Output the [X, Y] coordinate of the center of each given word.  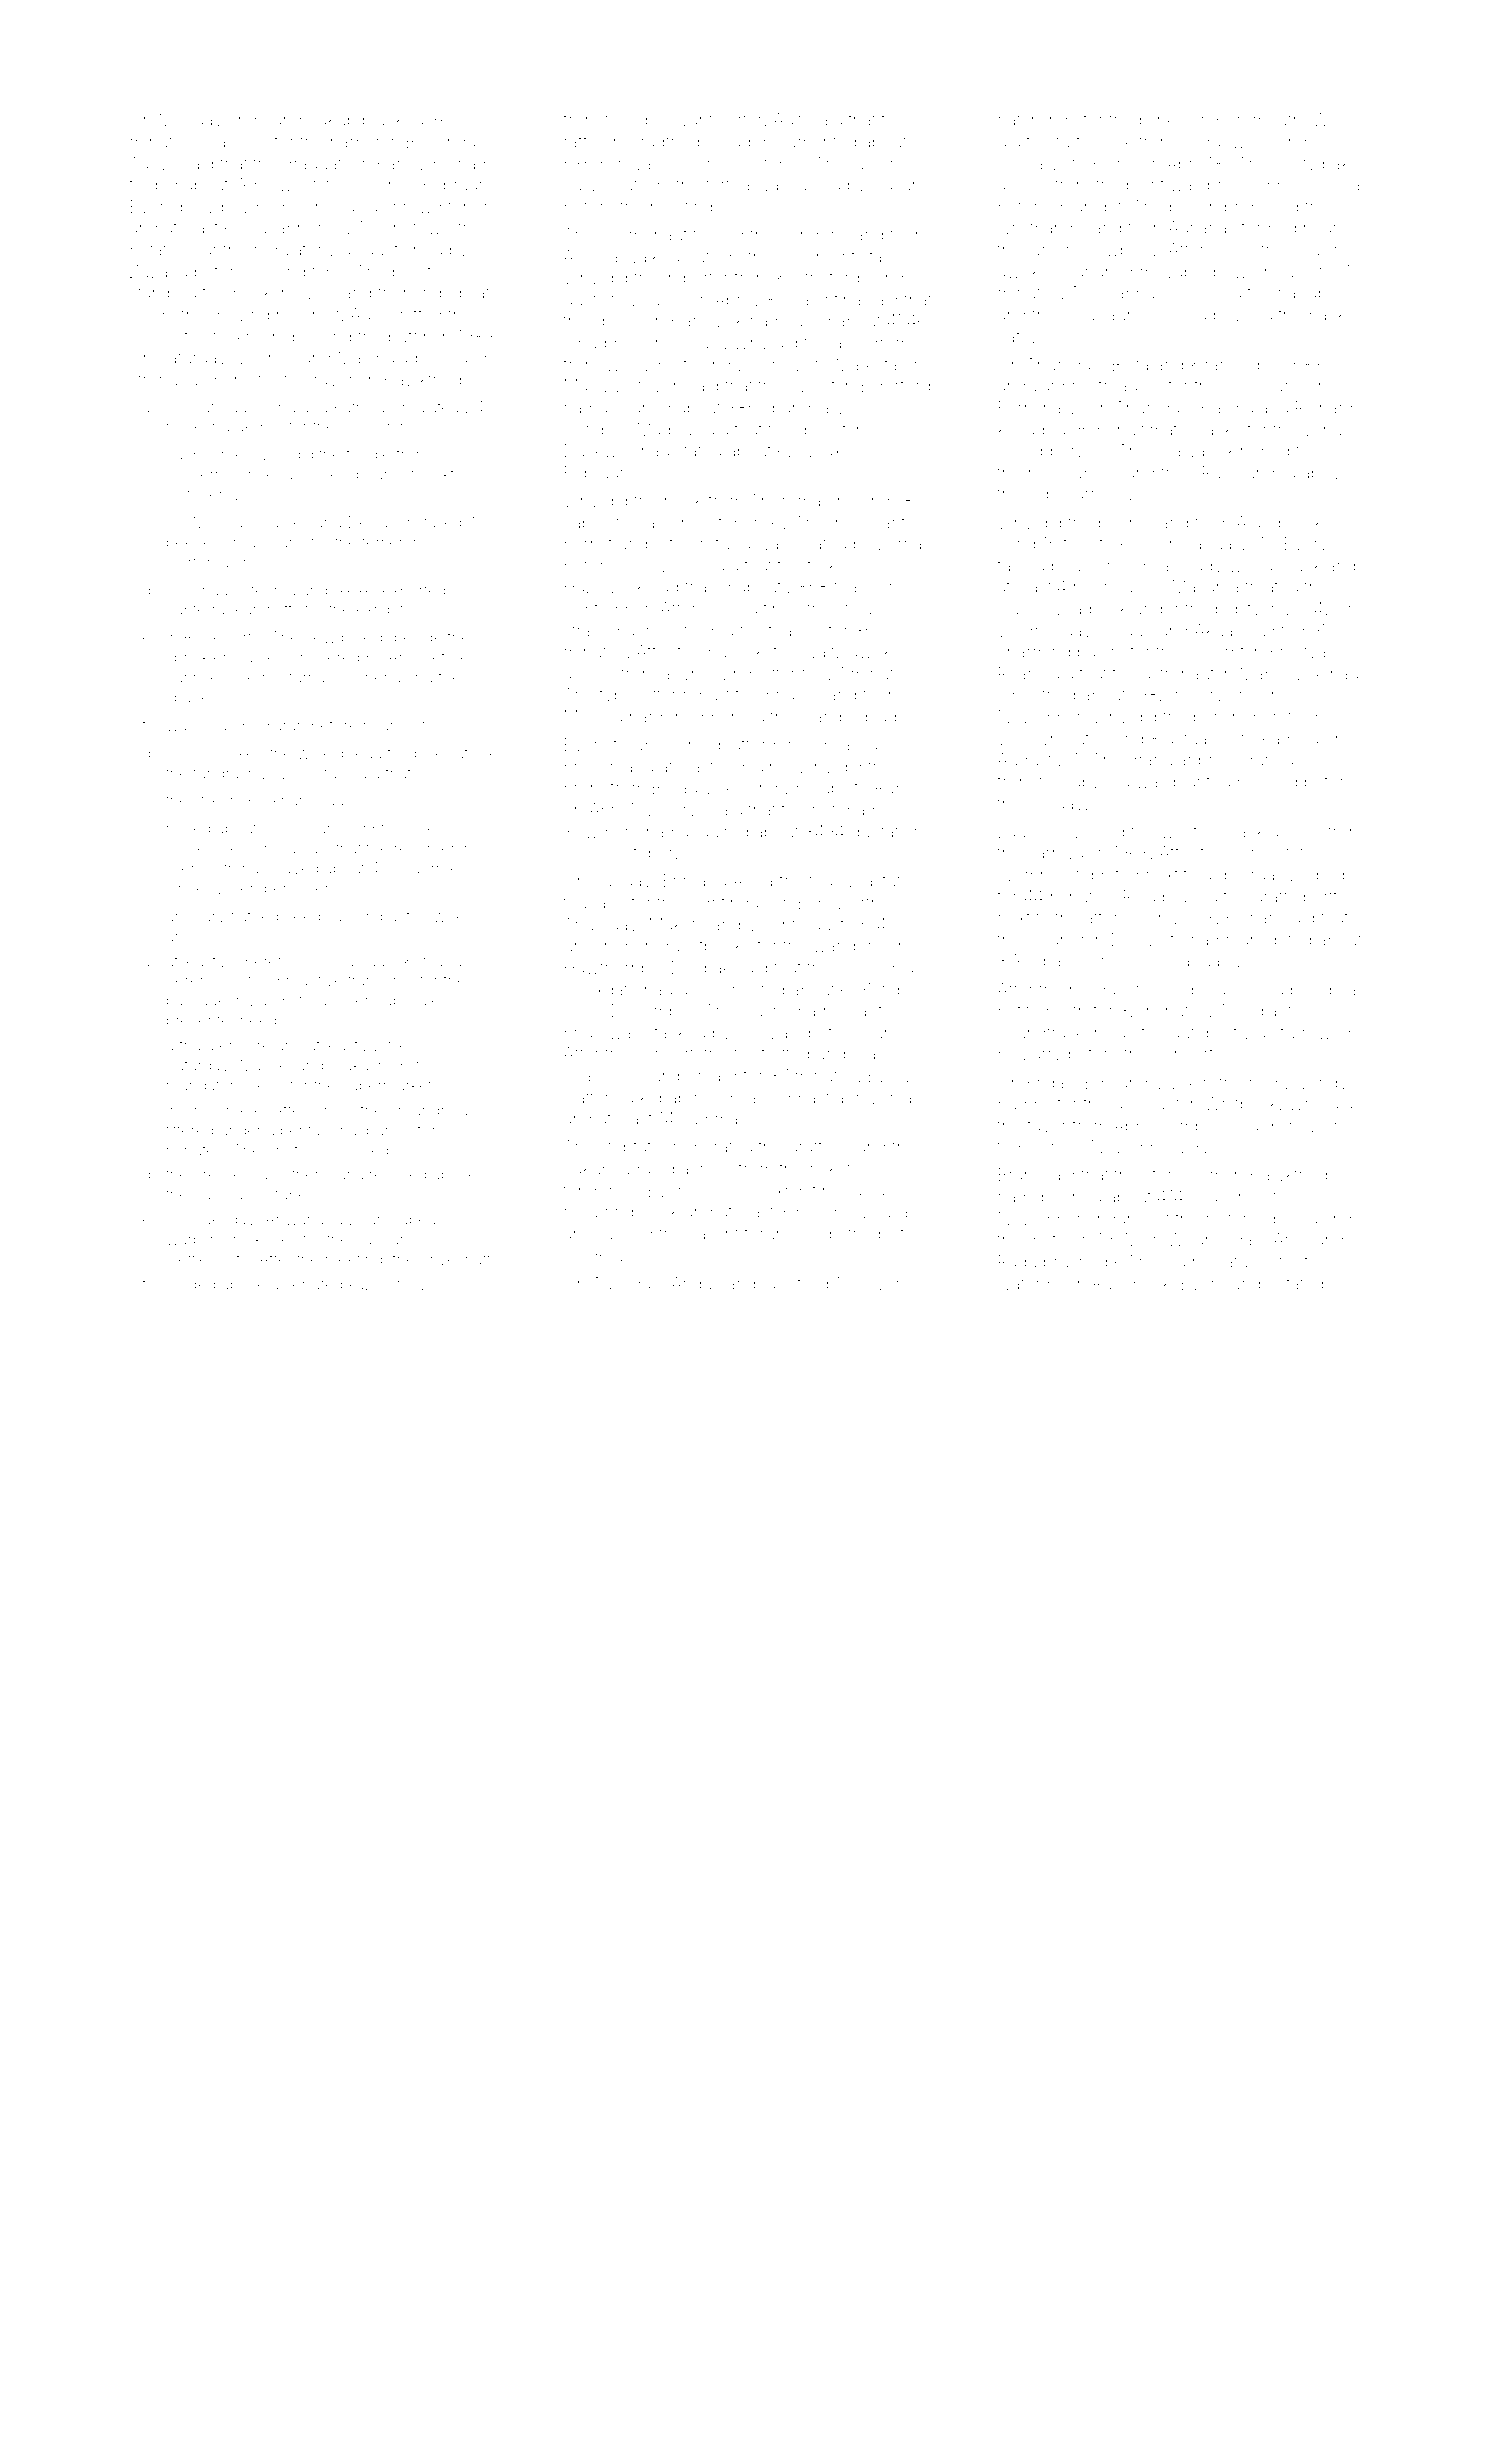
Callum [898, 184]
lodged [191, 1286]
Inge [251, 121]
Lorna [900, 543]
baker [1344, 163]
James [286, 522]
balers [1101, 651]
